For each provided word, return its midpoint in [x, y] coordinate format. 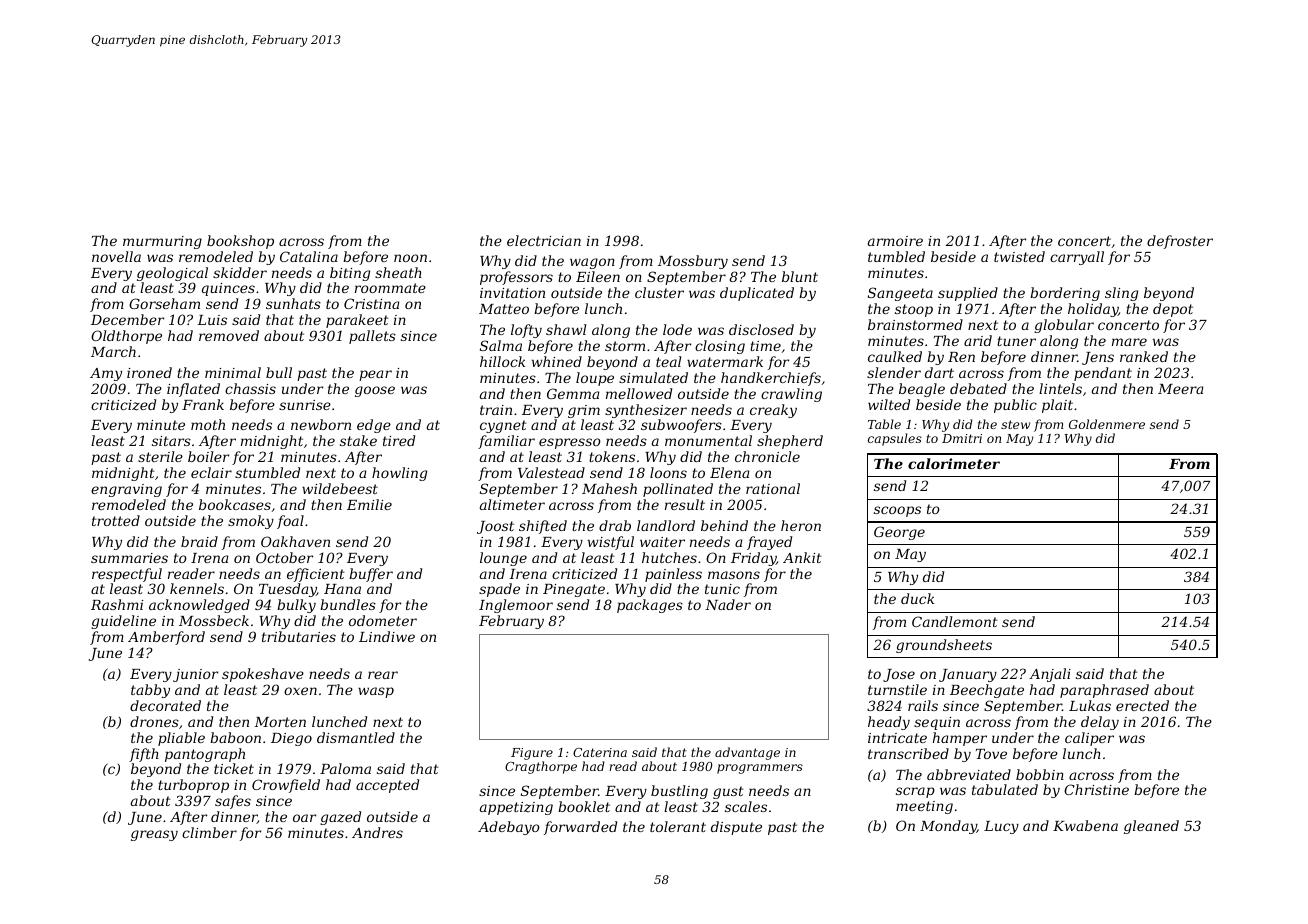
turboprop [193, 786]
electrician [544, 240]
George [899, 533]
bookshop [240, 242]
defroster [1180, 242]
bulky [296, 606]
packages [650, 606]
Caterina [600, 752]
